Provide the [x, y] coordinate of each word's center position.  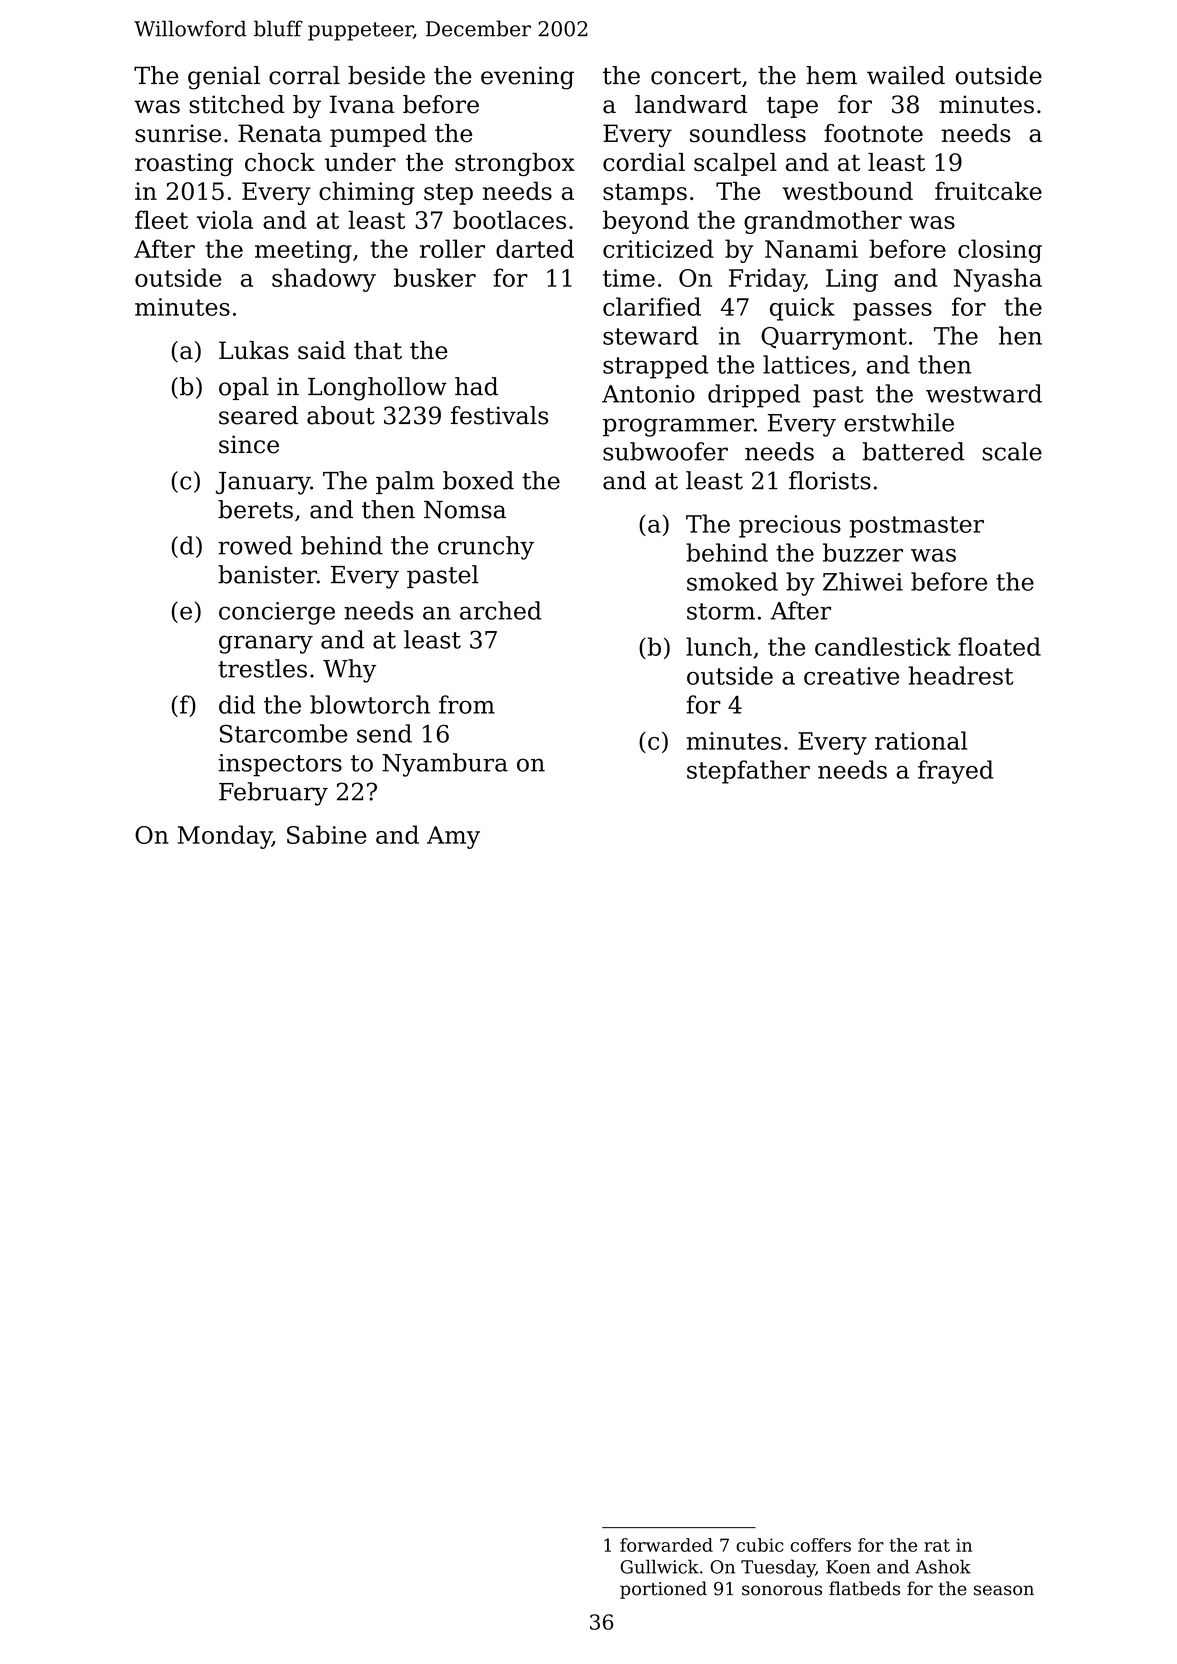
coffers [821, 1545]
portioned [663, 1590]
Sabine [327, 834]
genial [224, 78]
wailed [906, 75]
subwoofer [665, 451]
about [341, 415]
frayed [955, 772]
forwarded [666, 1545]
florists [830, 480]
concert [696, 76]
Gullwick [660, 1566]
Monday [225, 837]
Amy [453, 837]
